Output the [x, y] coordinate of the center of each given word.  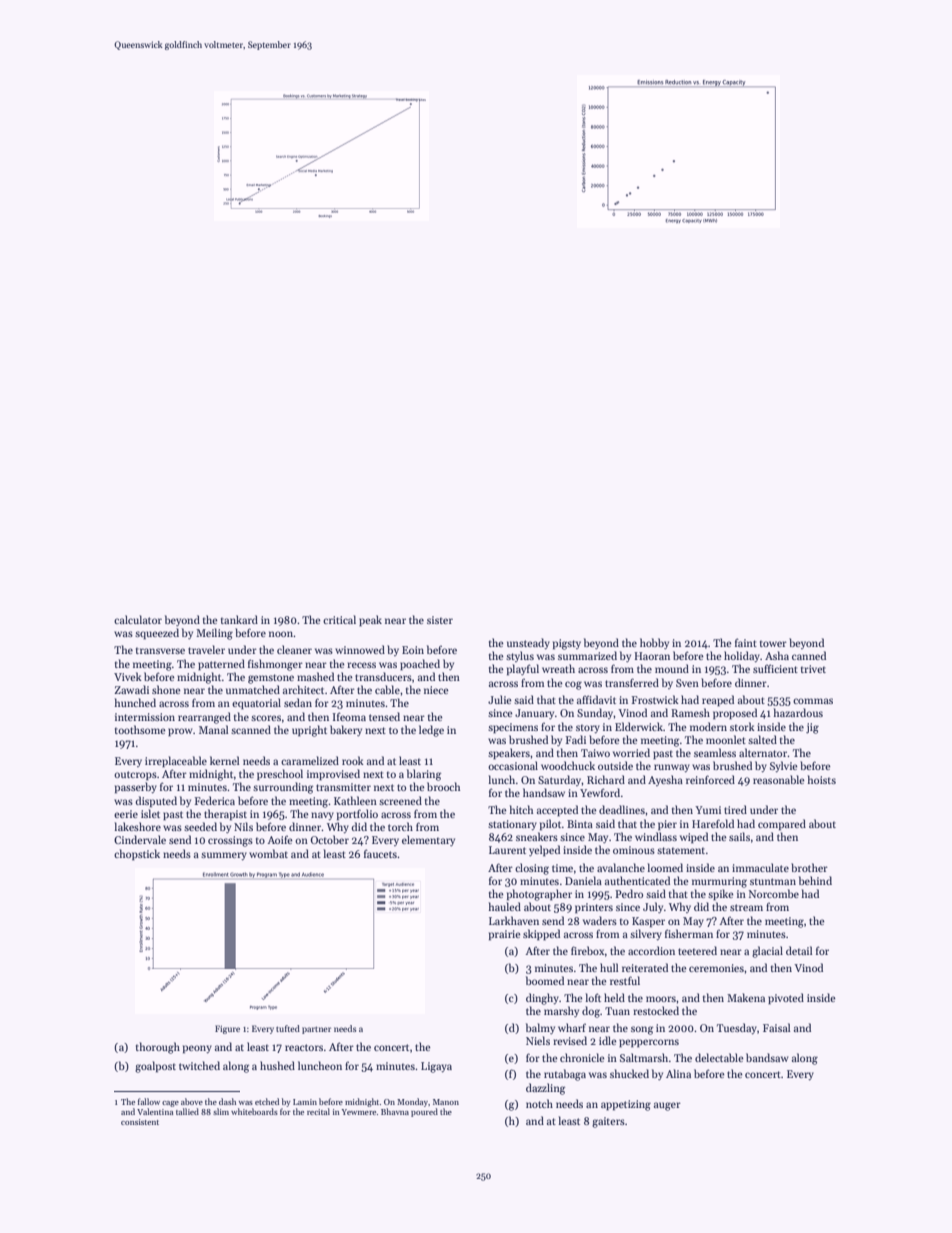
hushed [277, 1065]
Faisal [776, 1027]
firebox [588, 950]
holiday [742, 656]
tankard [239, 619]
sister [440, 620]
